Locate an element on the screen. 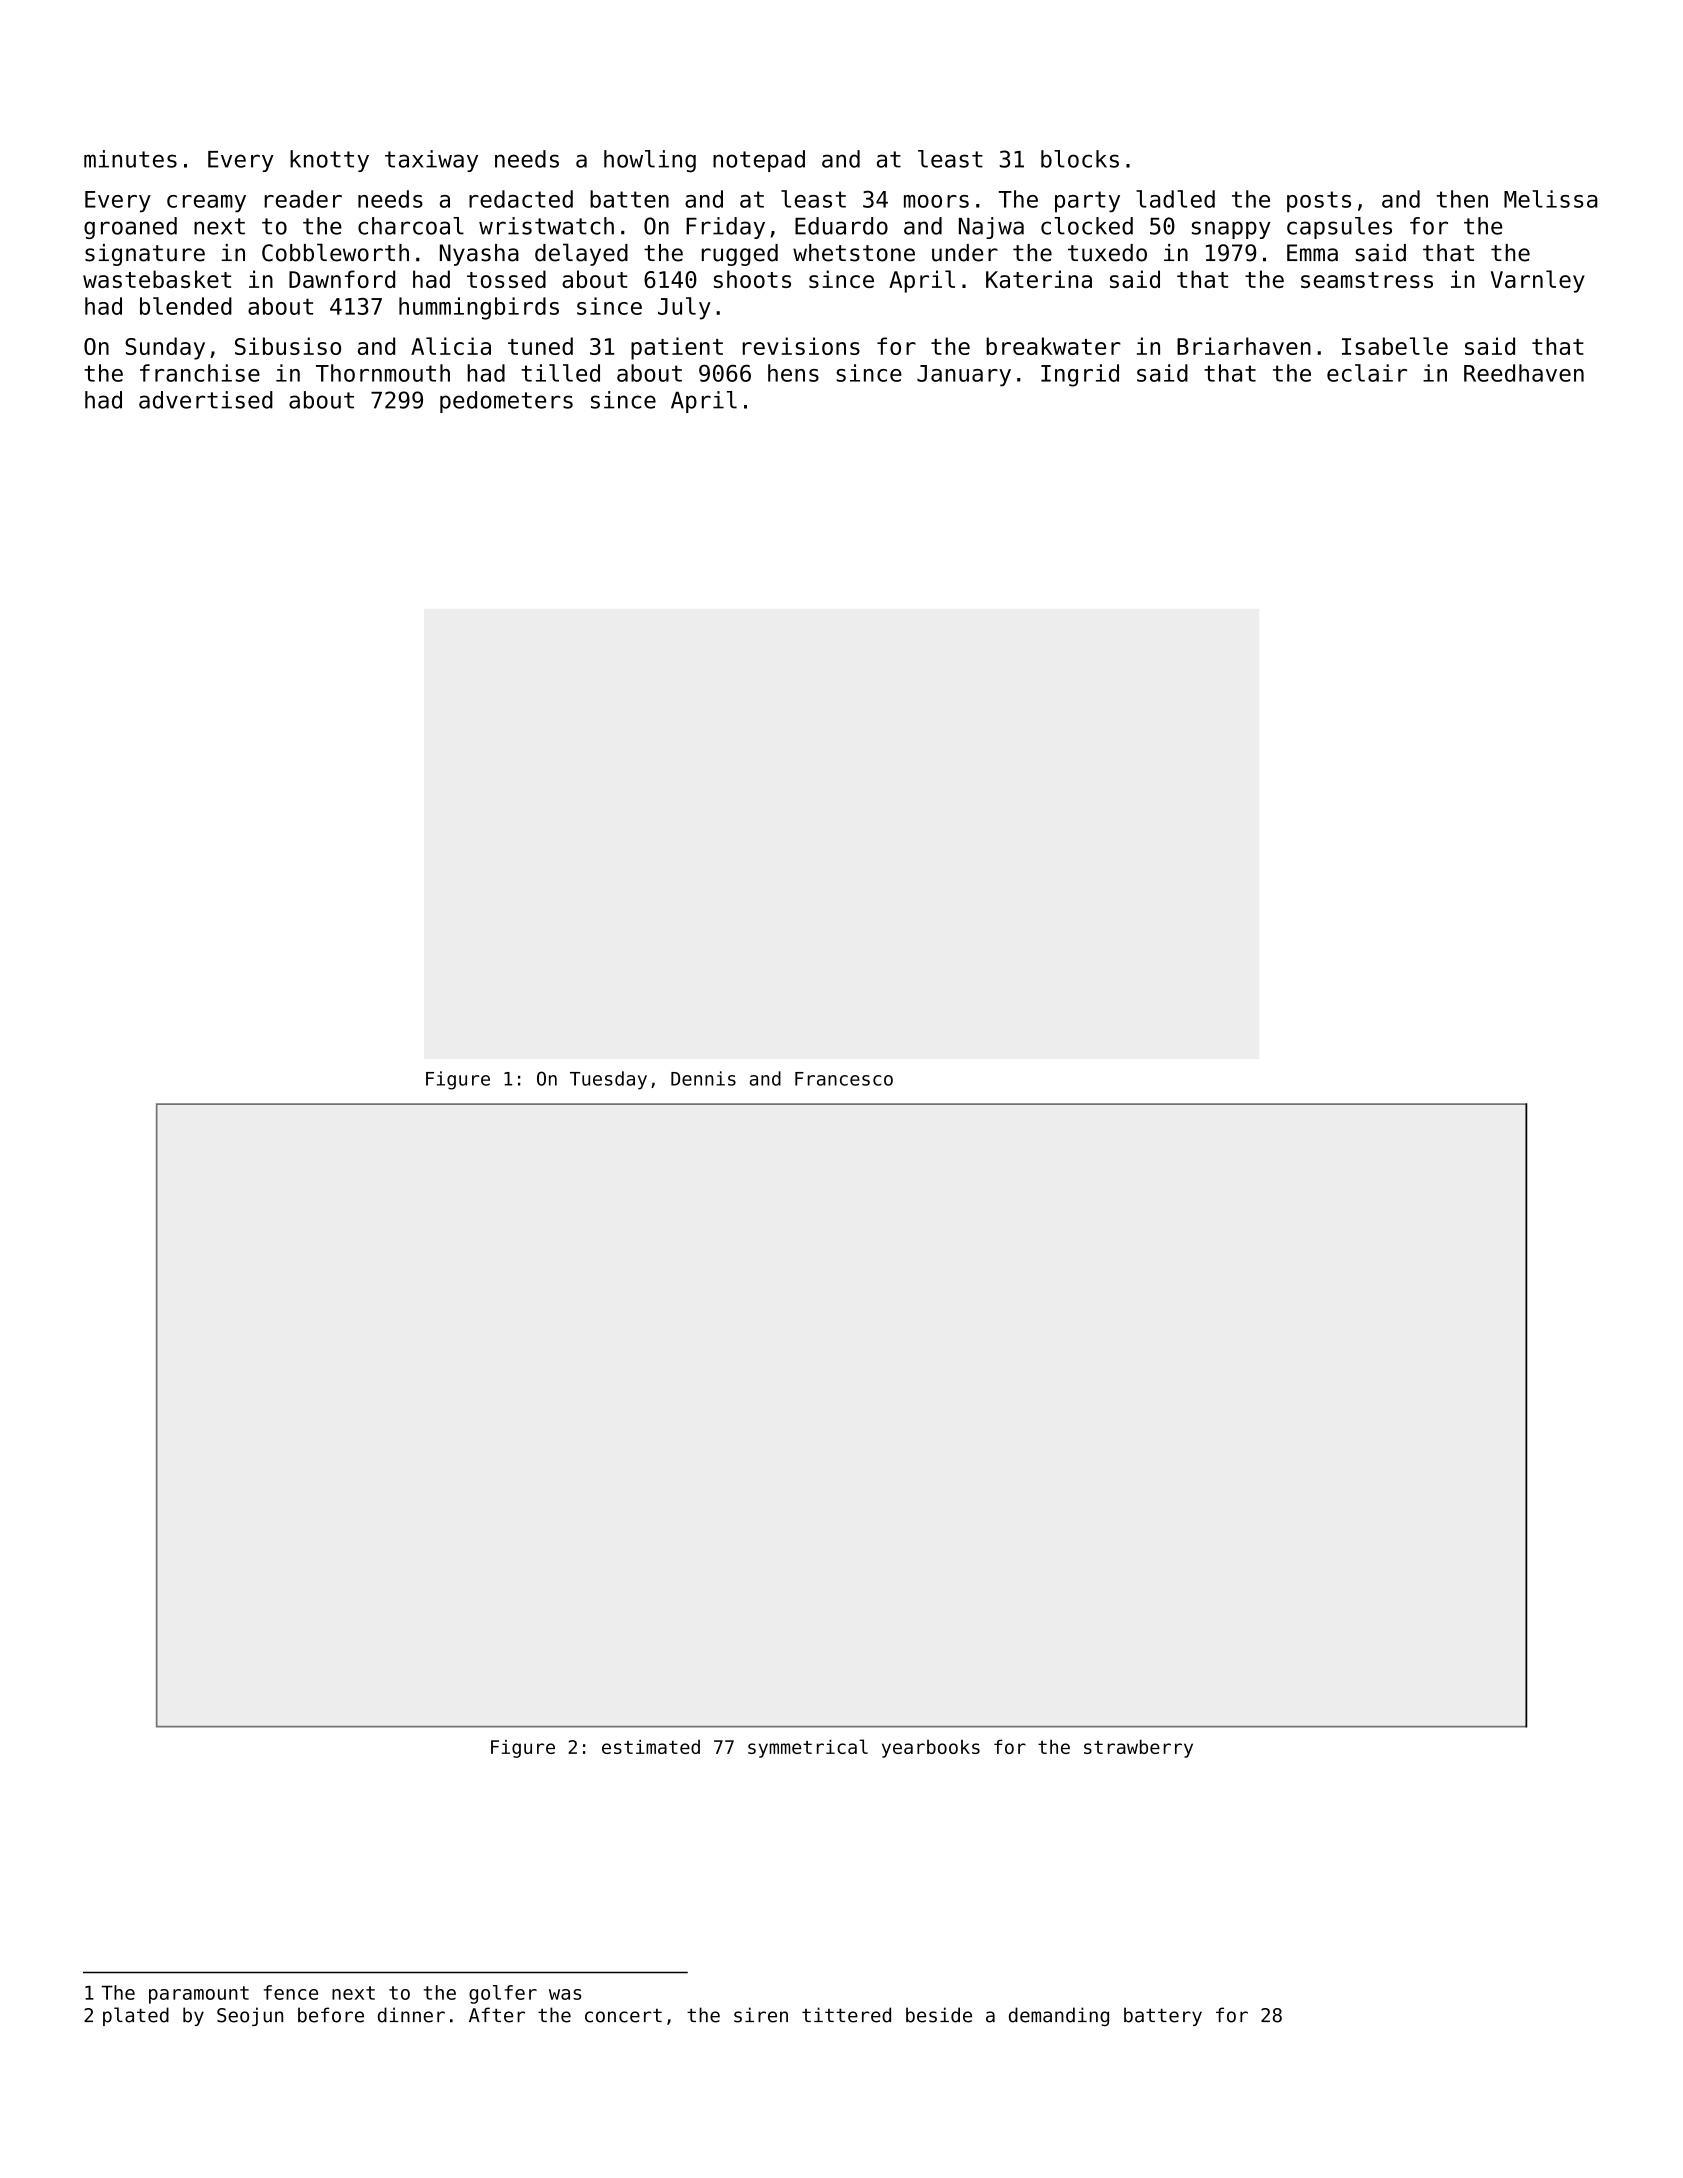  Francesco is located at coordinates (844, 1079).
